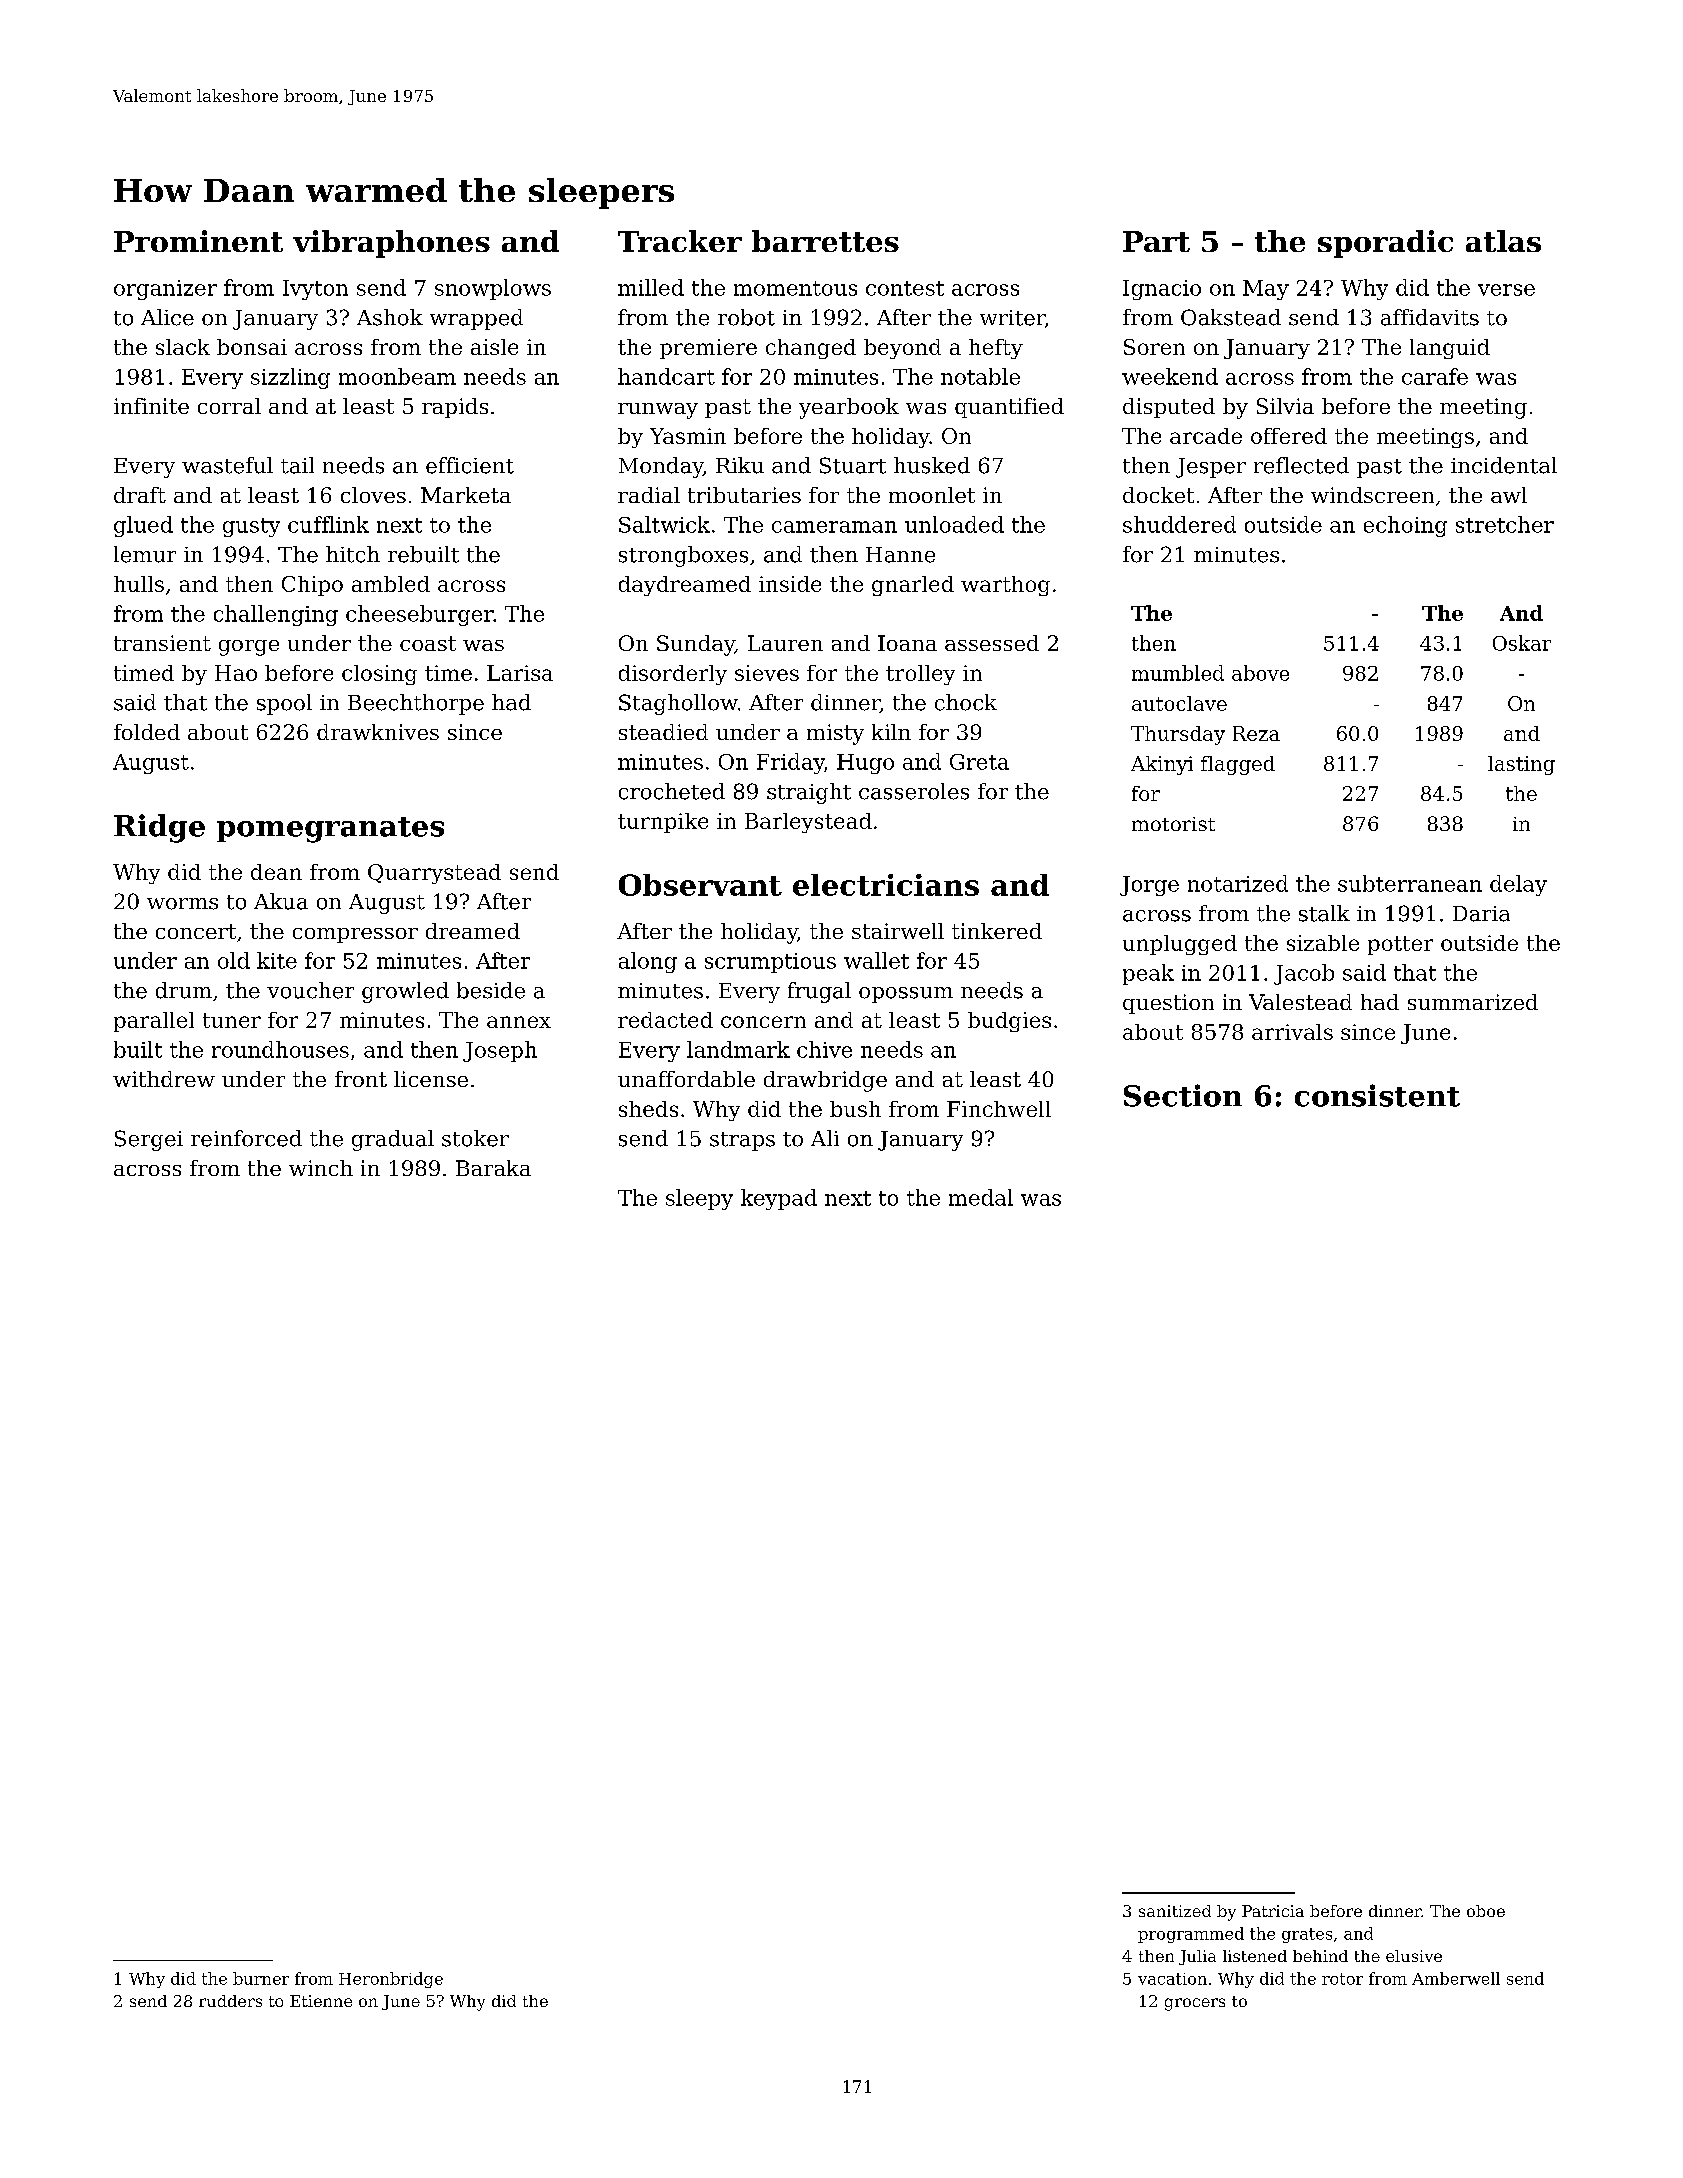 This screenshot has width=1683, height=2178. What do you see at coordinates (825, 241) in the screenshot?
I see `barrettes` at bounding box center [825, 241].
